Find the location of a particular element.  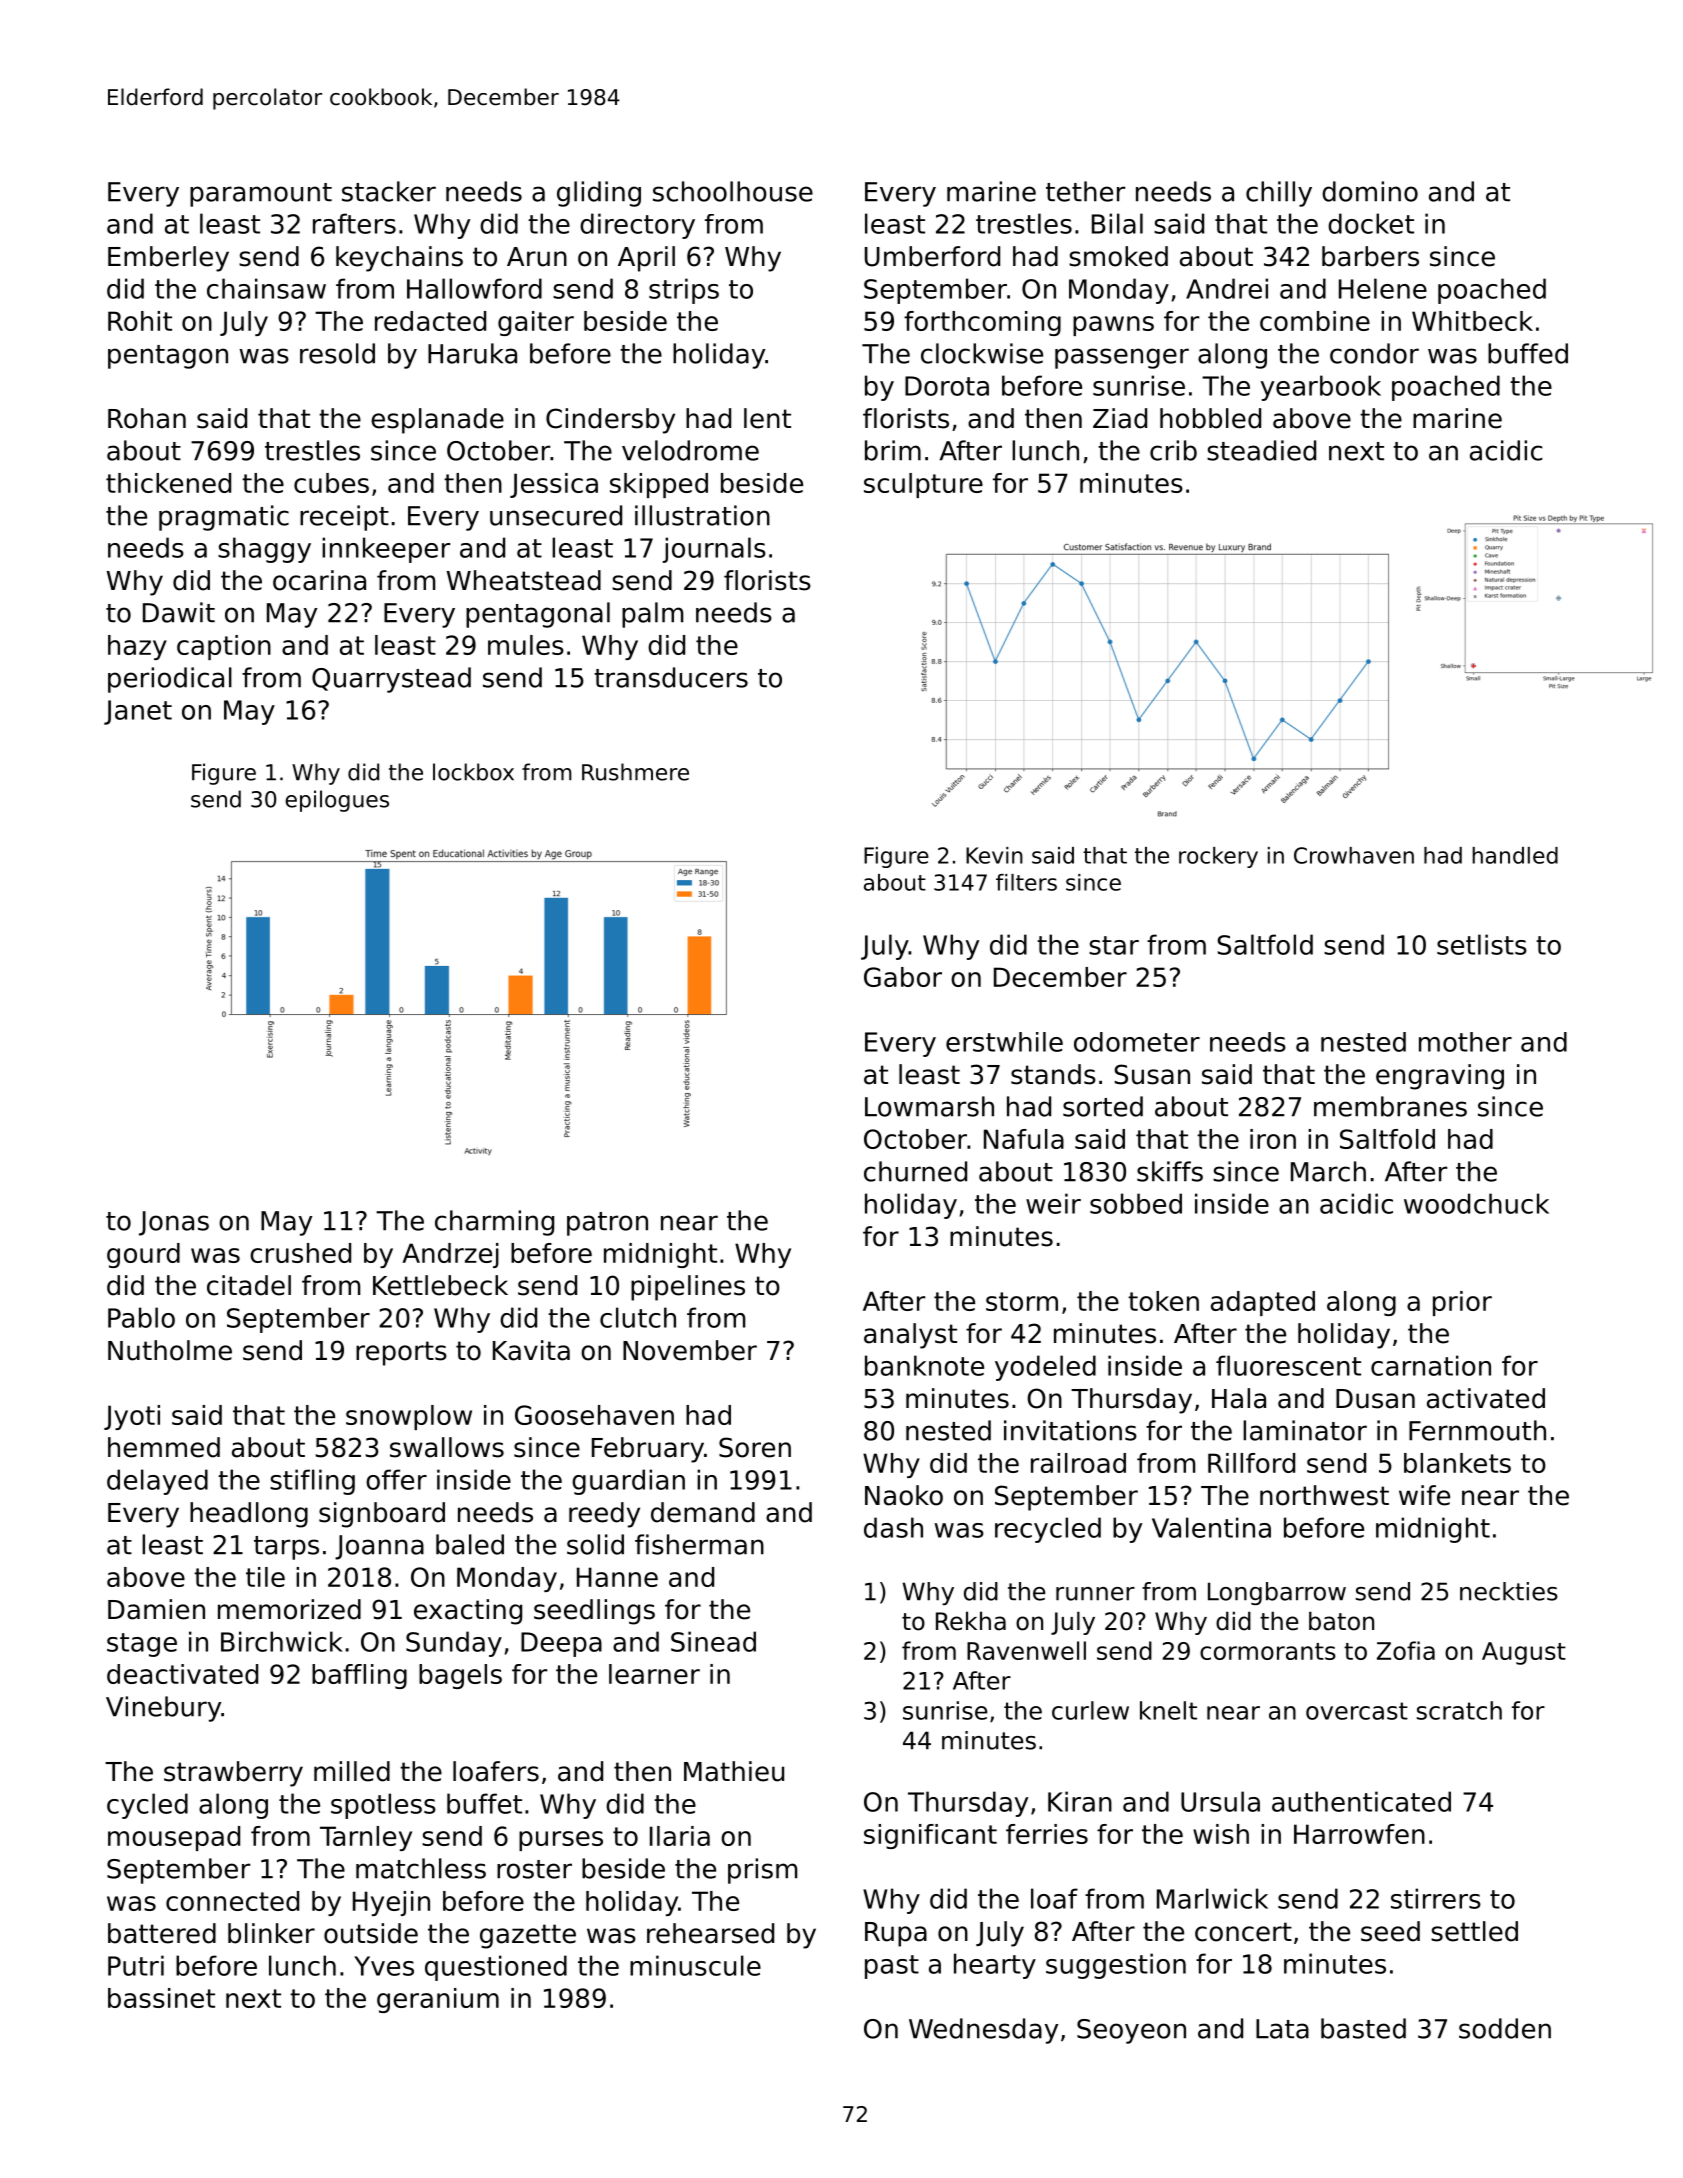

adapted is located at coordinates (1263, 1303).
